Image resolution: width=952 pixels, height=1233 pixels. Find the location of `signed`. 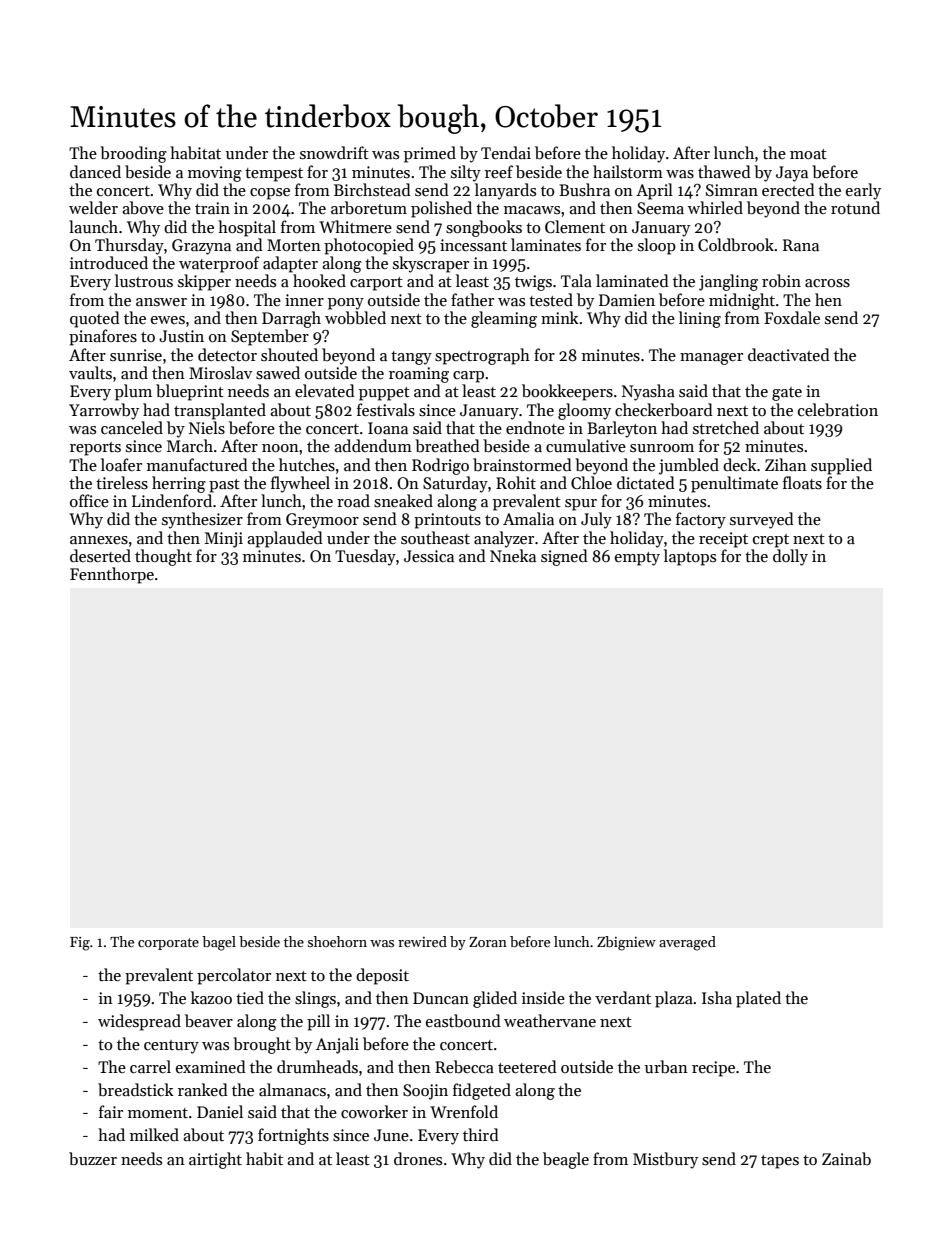

signed is located at coordinates (564, 557).
